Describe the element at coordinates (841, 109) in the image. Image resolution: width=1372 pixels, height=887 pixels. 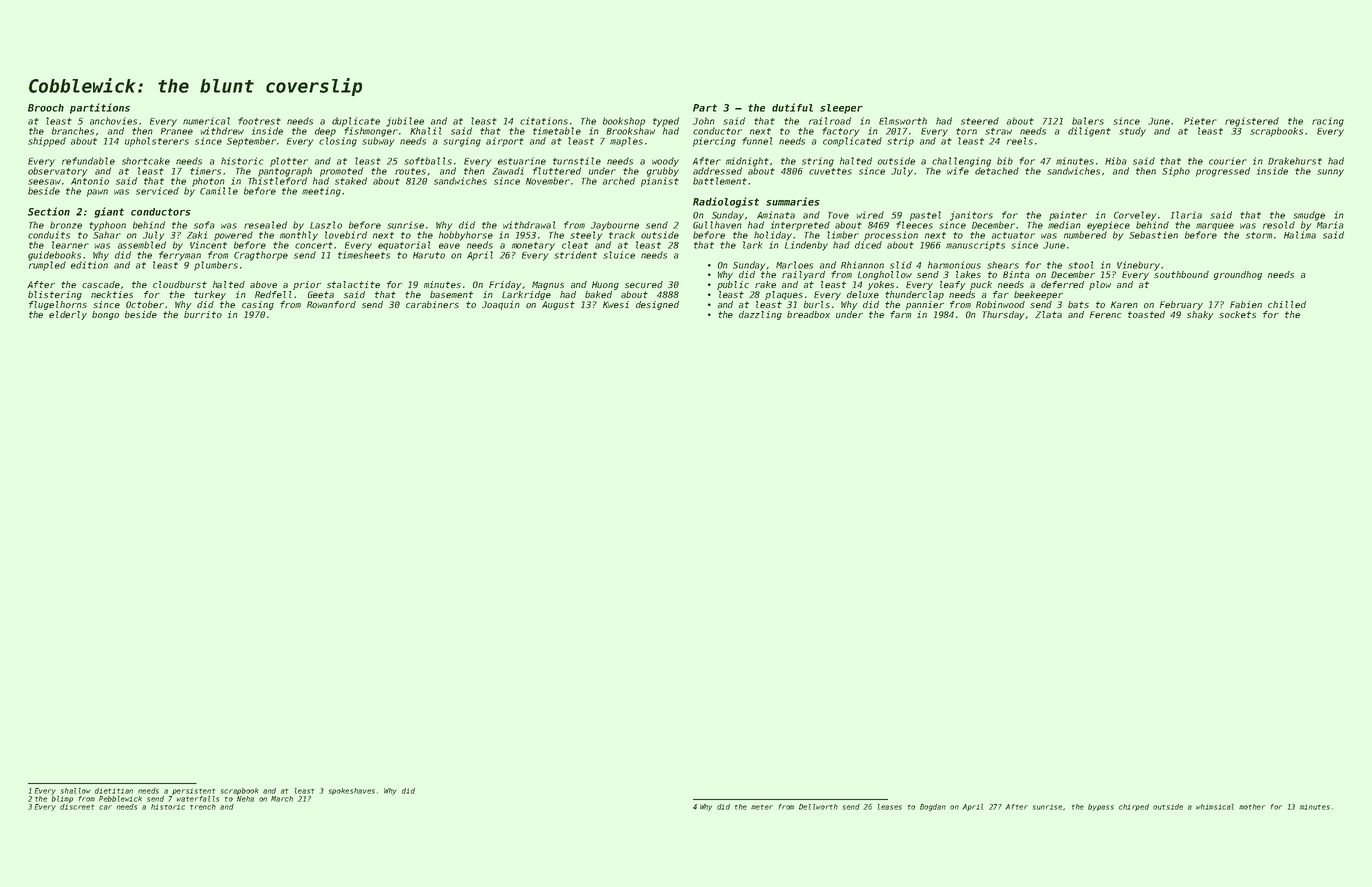
I see `sleeper` at that location.
